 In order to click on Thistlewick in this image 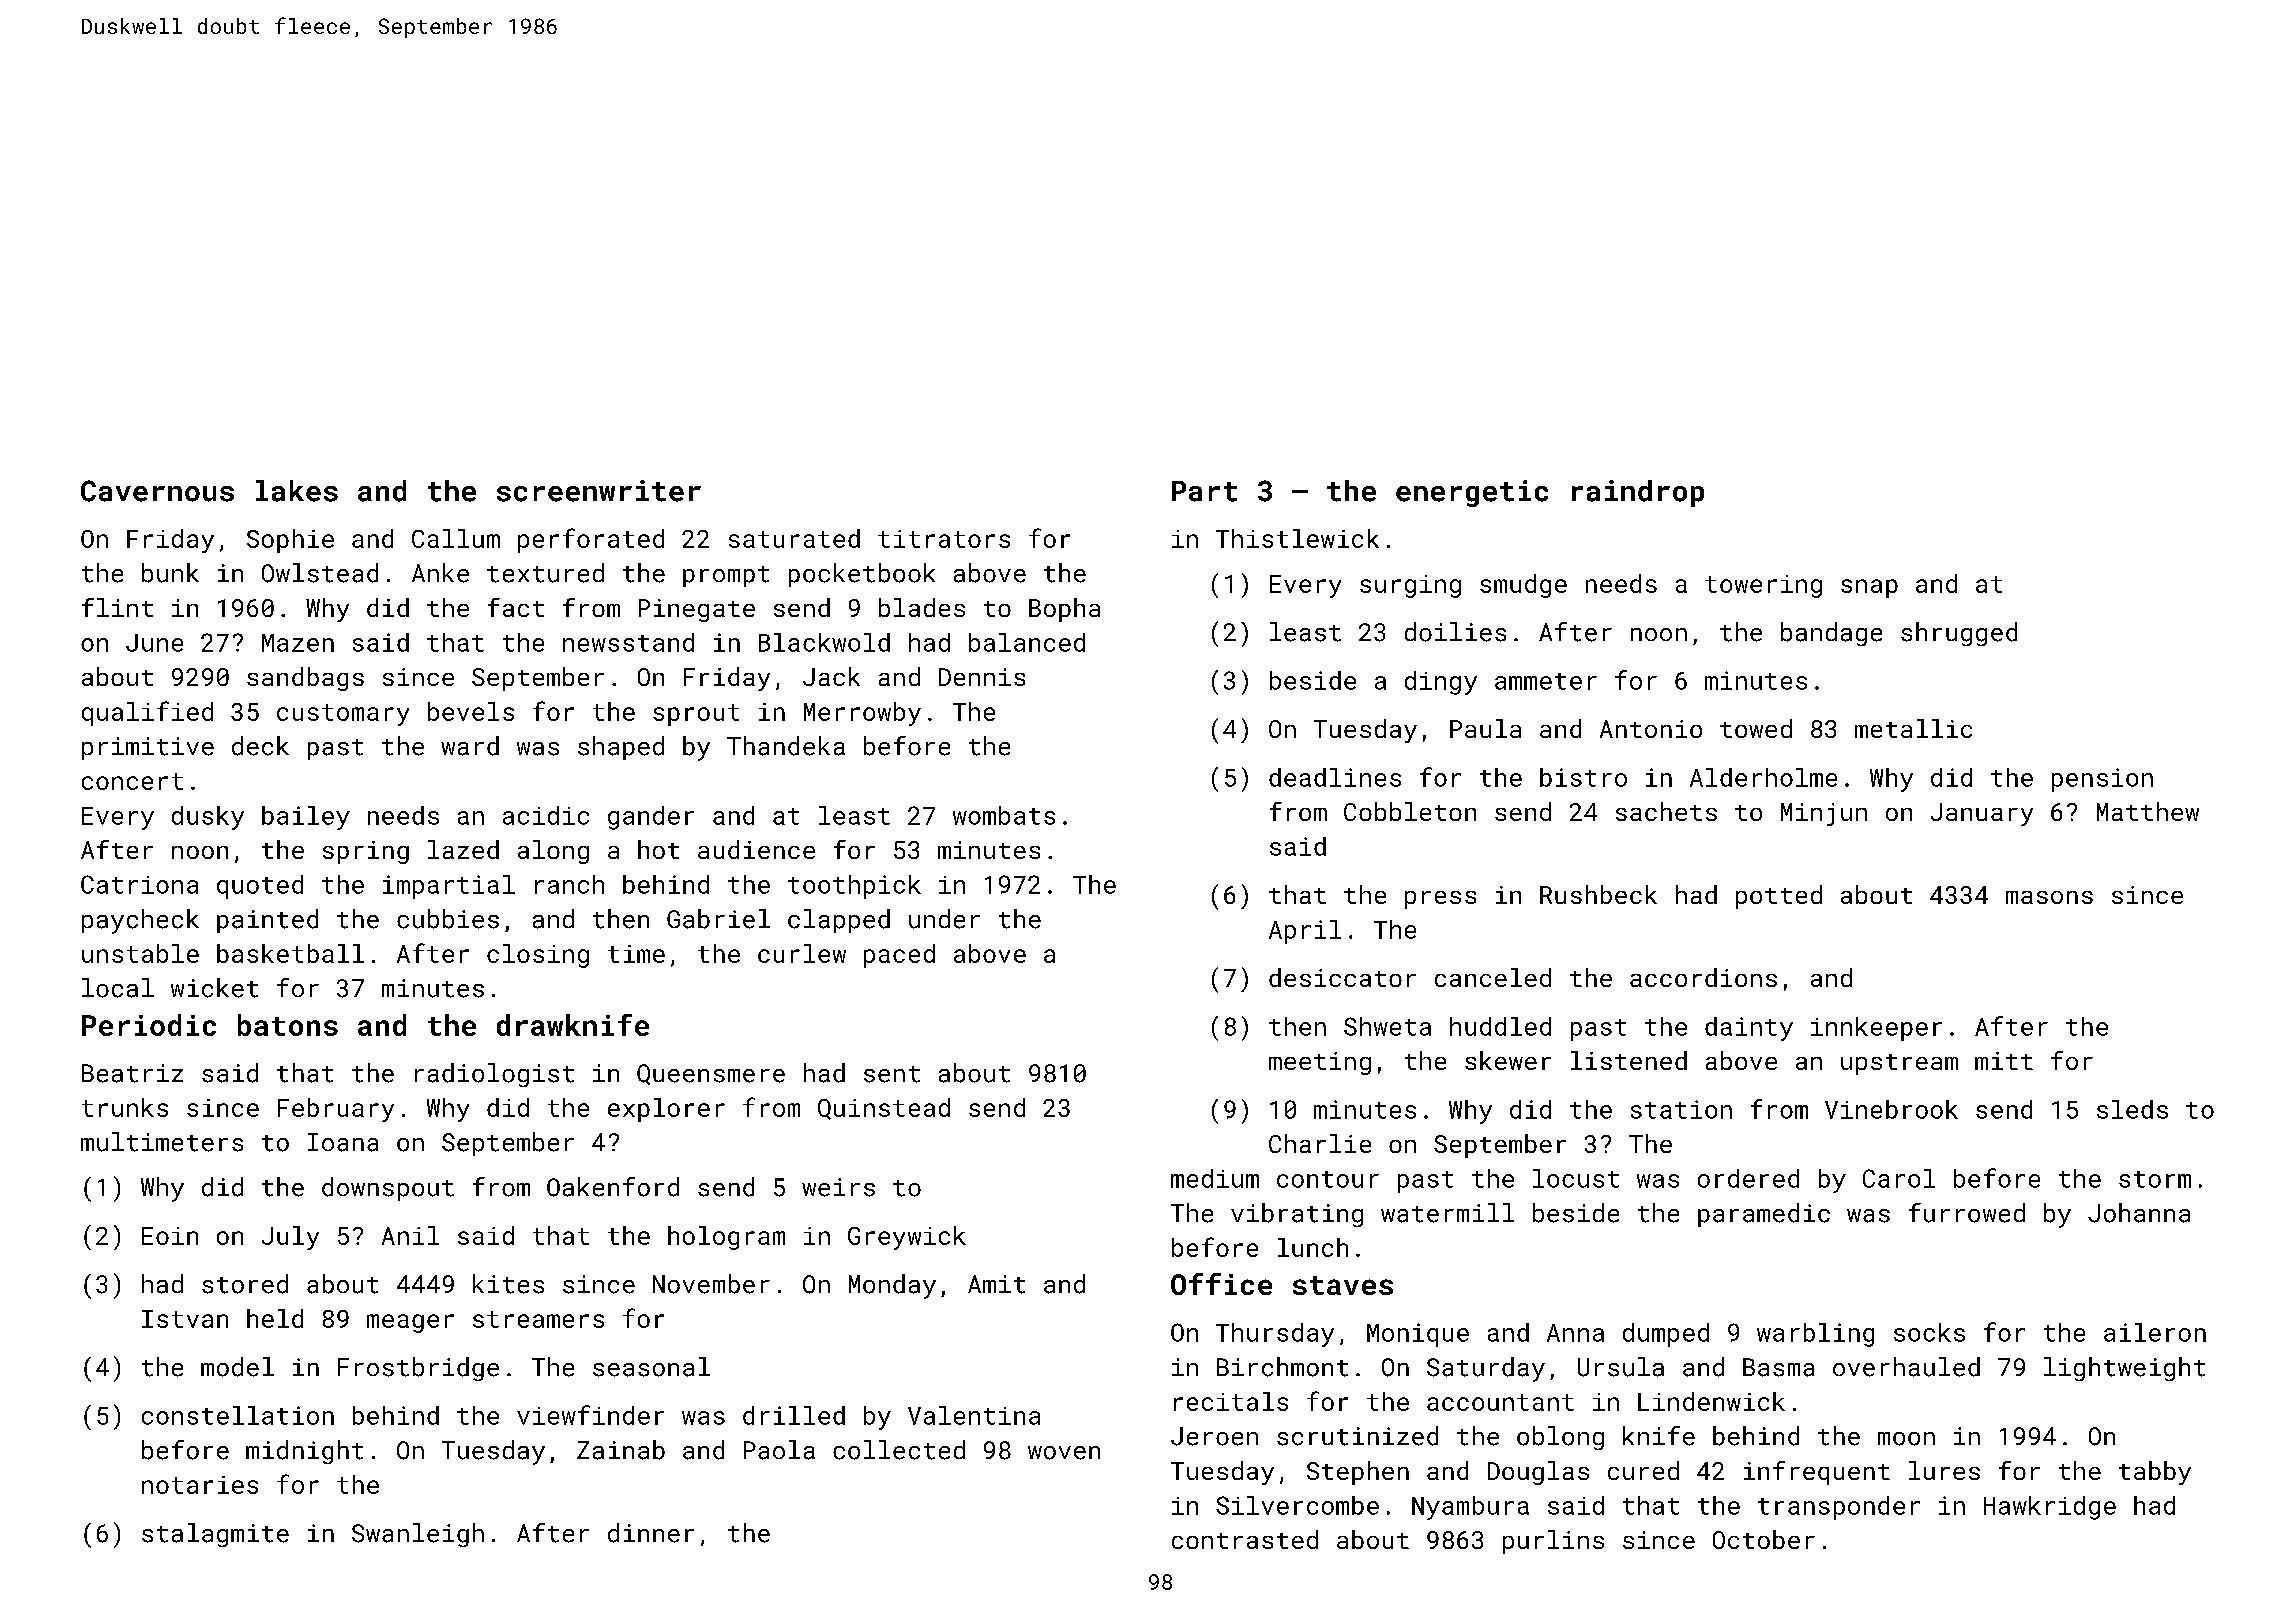, I will do `click(1297, 538)`.
